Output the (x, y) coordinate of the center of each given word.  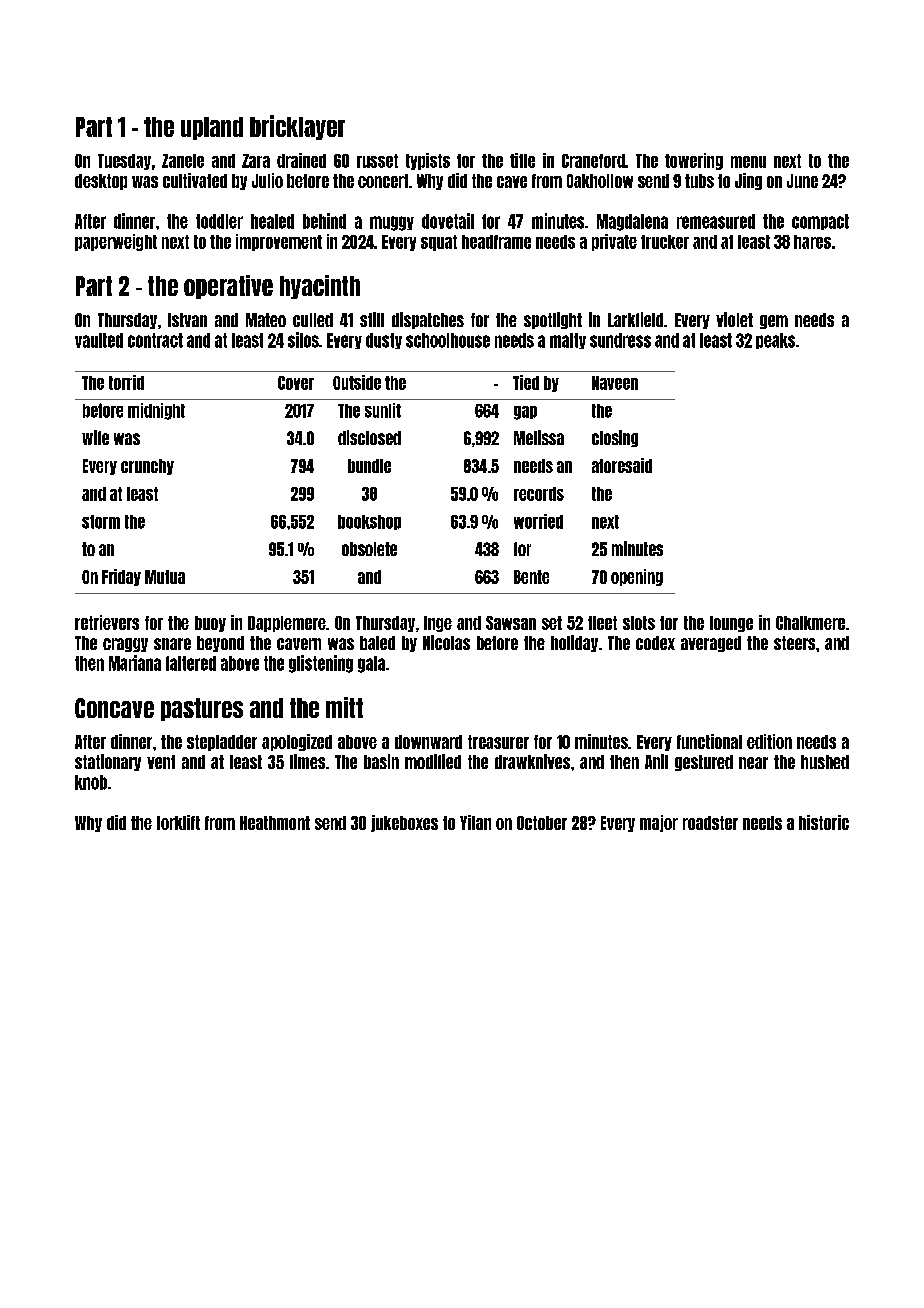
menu (748, 162)
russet (377, 161)
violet (734, 319)
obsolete (369, 549)
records (539, 494)
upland (212, 128)
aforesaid (622, 465)
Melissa (539, 437)
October (542, 823)
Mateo (266, 320)
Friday (121, 577)
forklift (178, 822)
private (614, 242)
